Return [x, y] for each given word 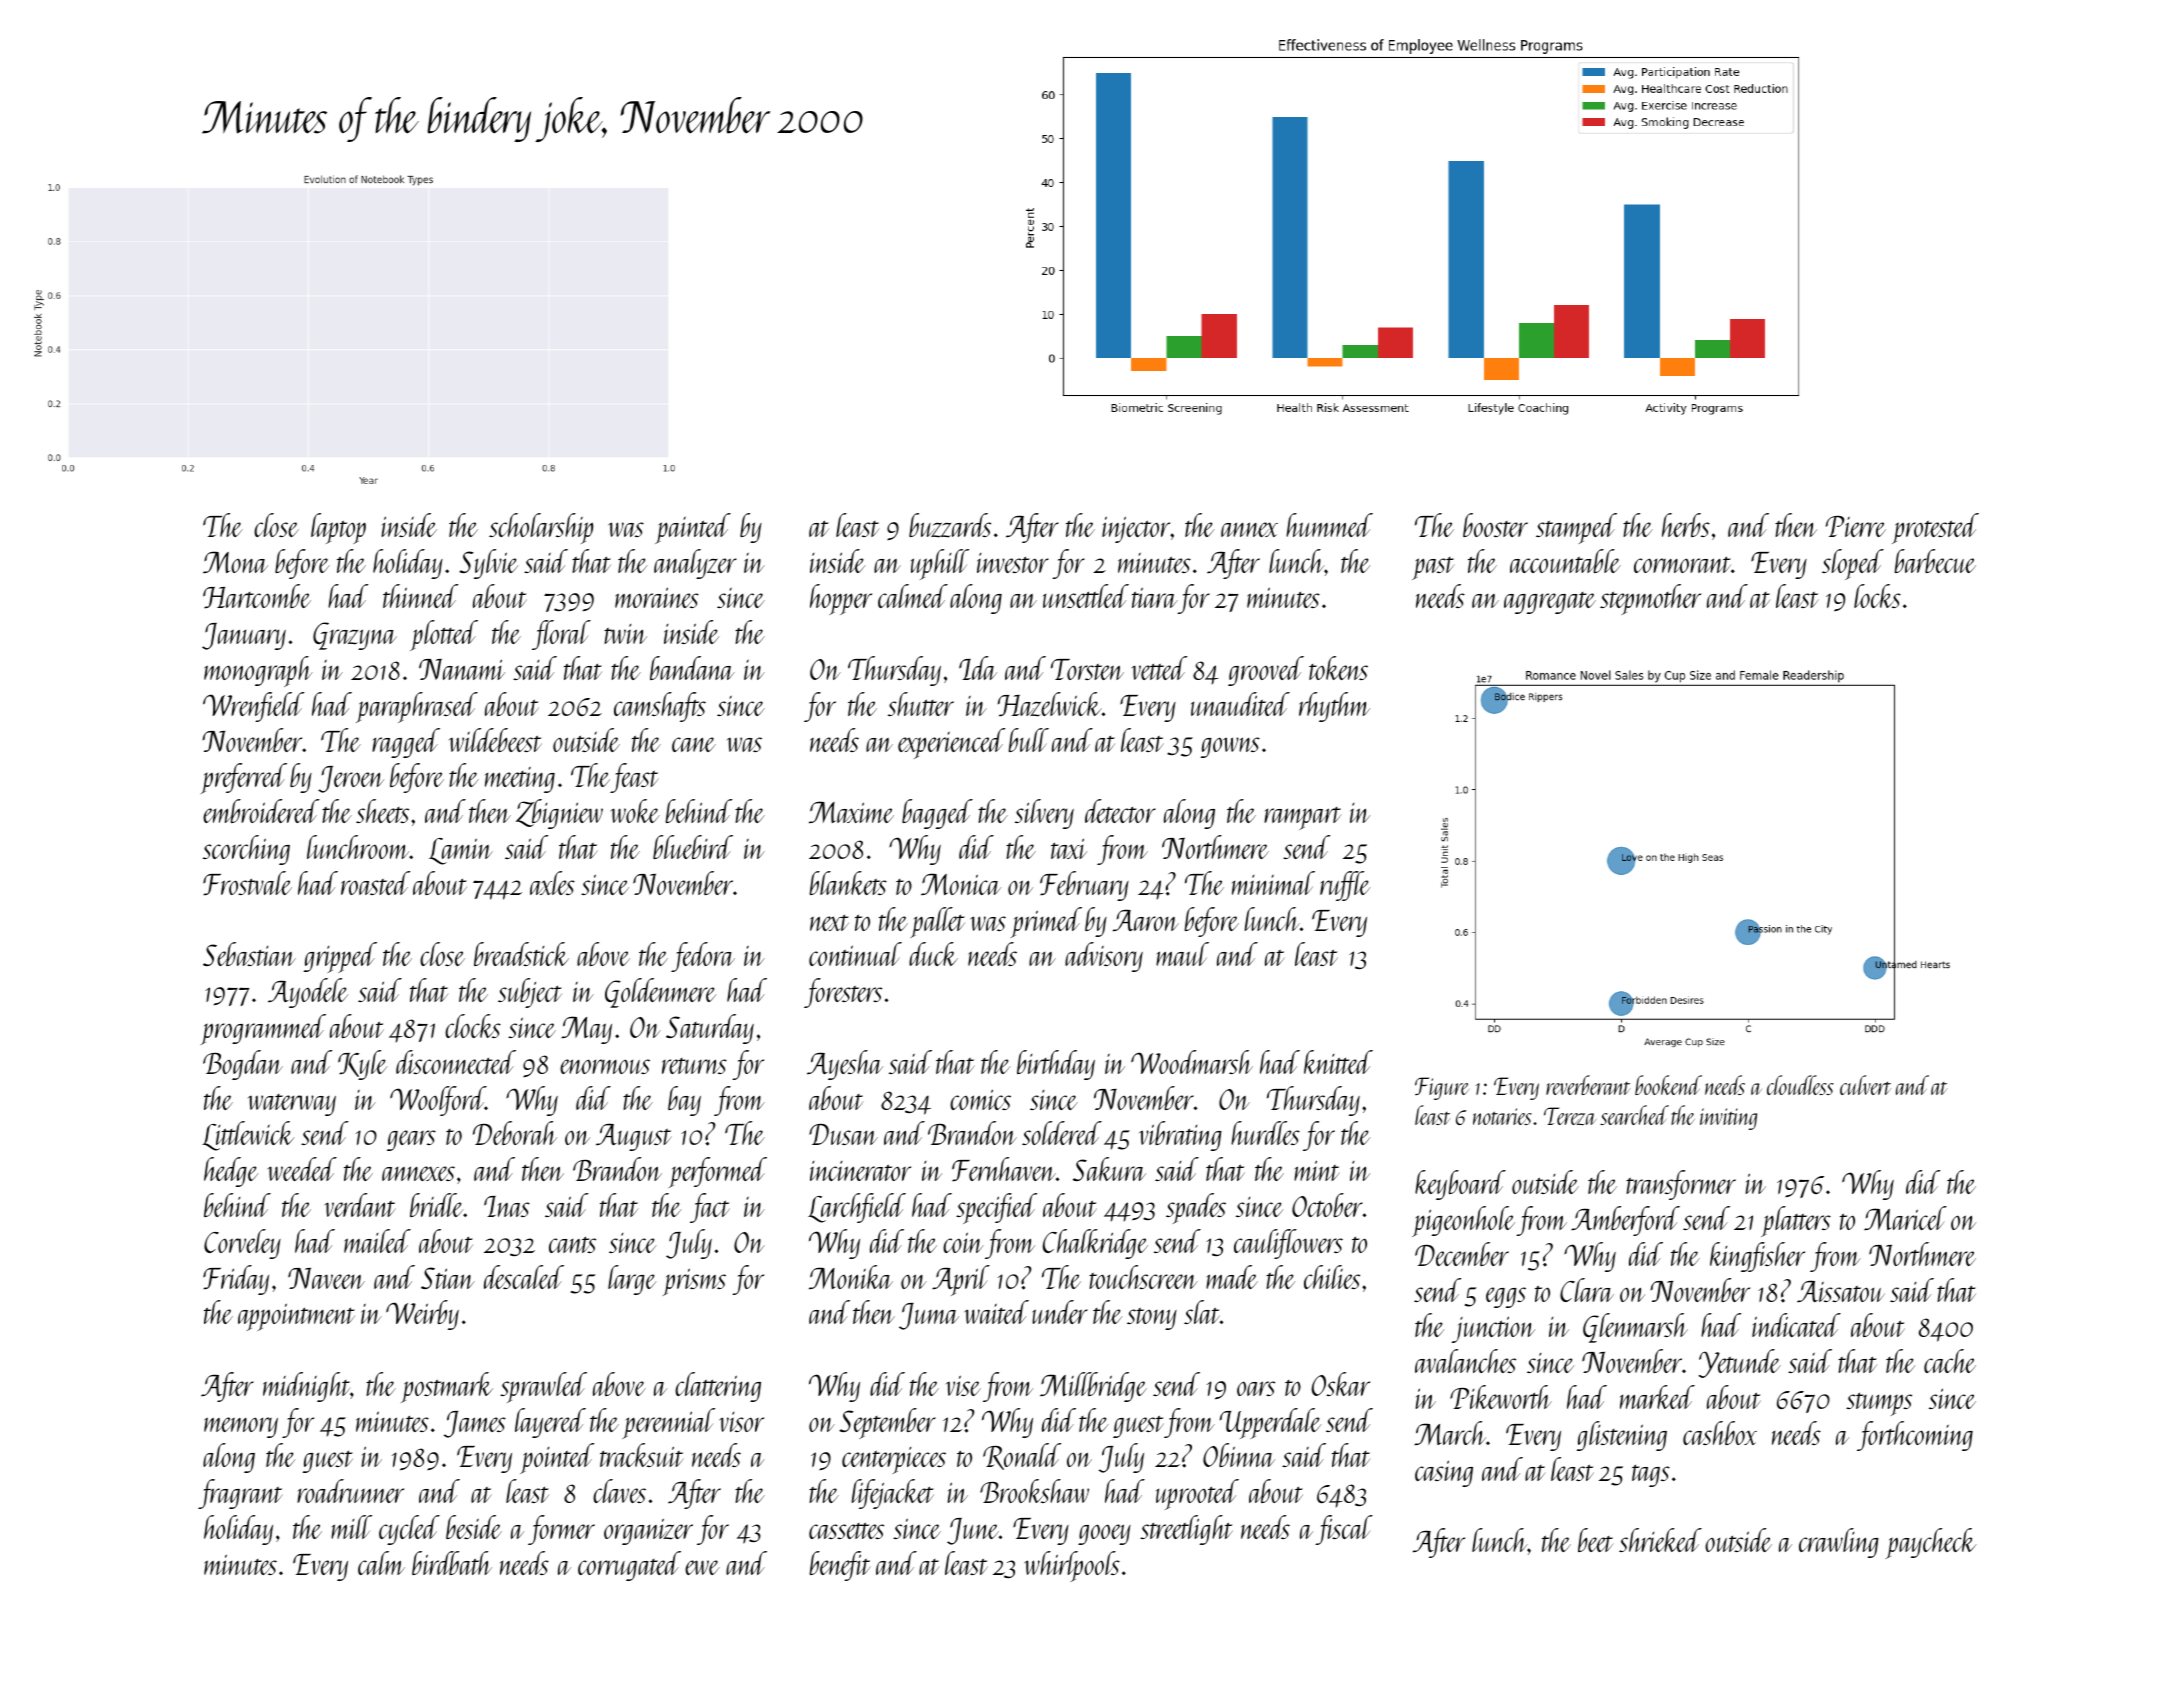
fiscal [1344, 1530]
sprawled [543, 1387]
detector [1120, 811]
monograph [258, 671]
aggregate [1550, 603]
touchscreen [1143, 1277]
